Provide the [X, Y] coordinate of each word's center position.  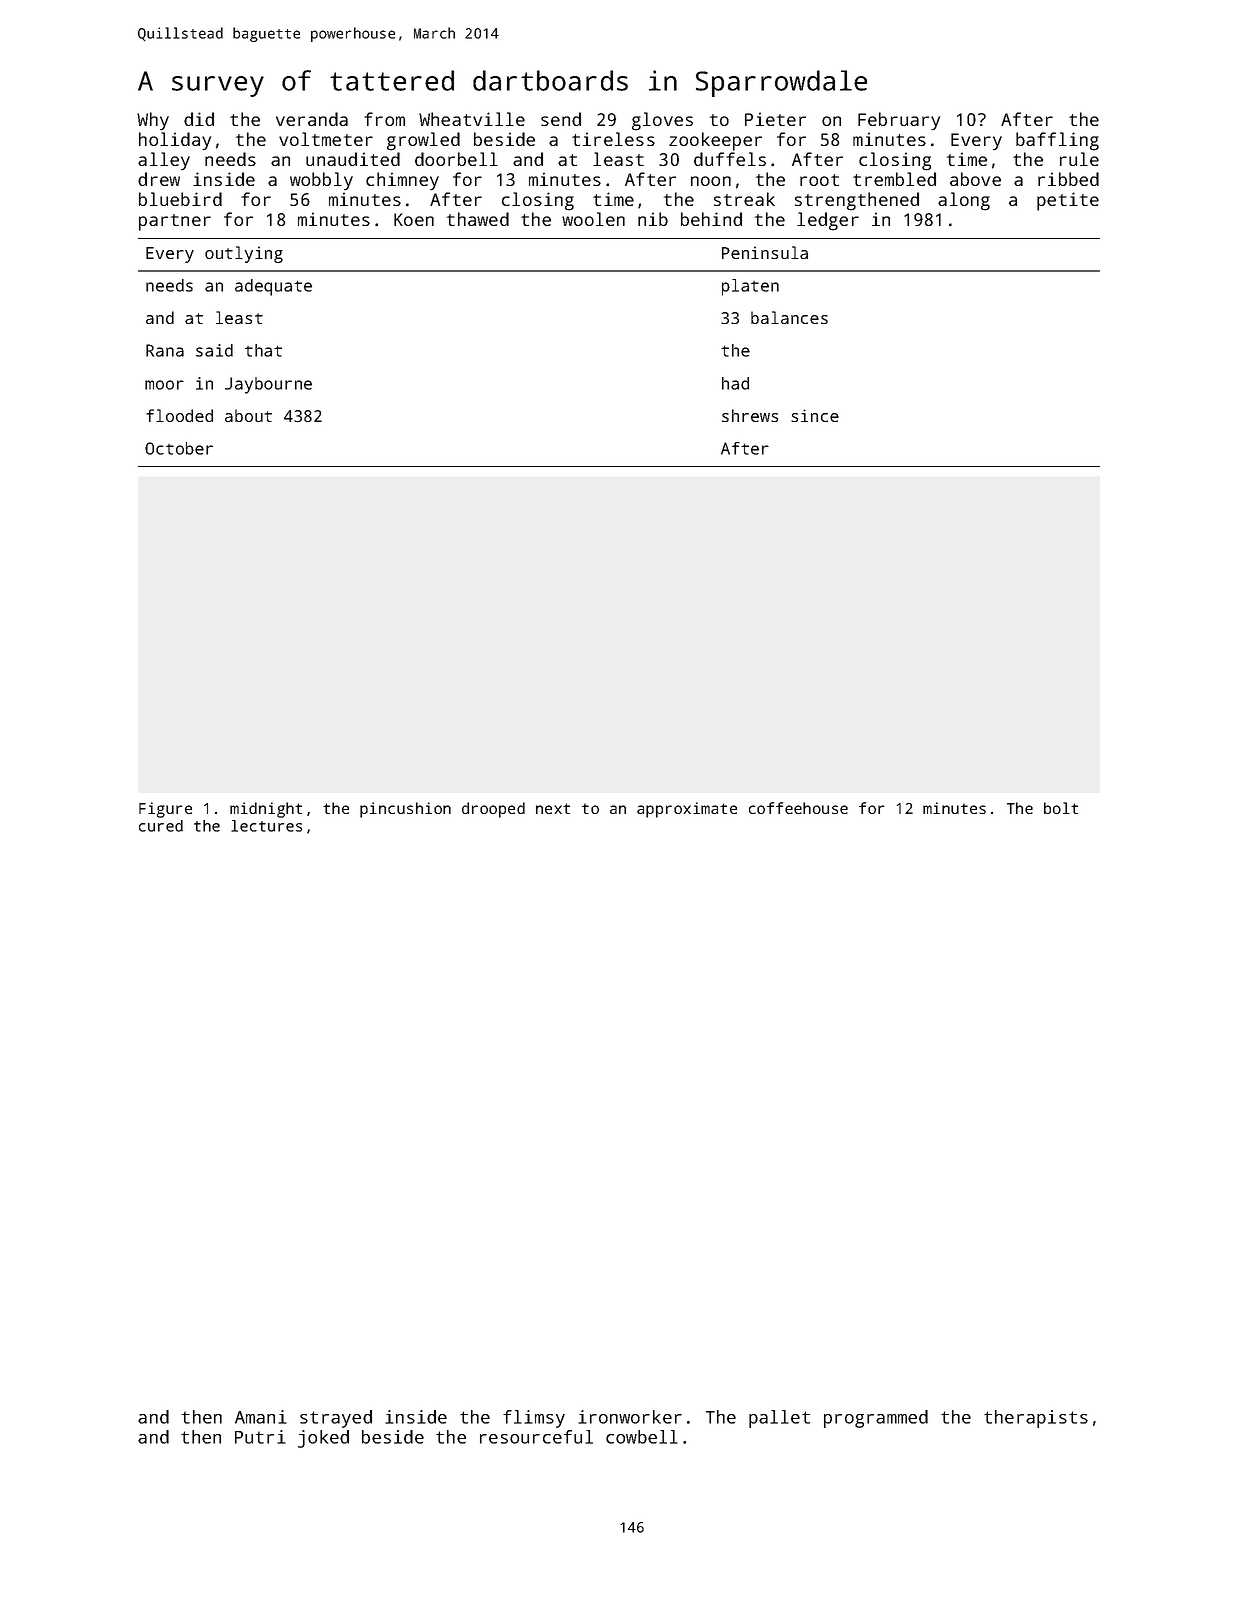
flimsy [534, 1419]
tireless [613, 139]
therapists [1036, 1419]
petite [1068, 201]
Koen [414, 219]
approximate [687, 810]
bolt [1061, 808]
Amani [261, 1417]
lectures [266, 826]
